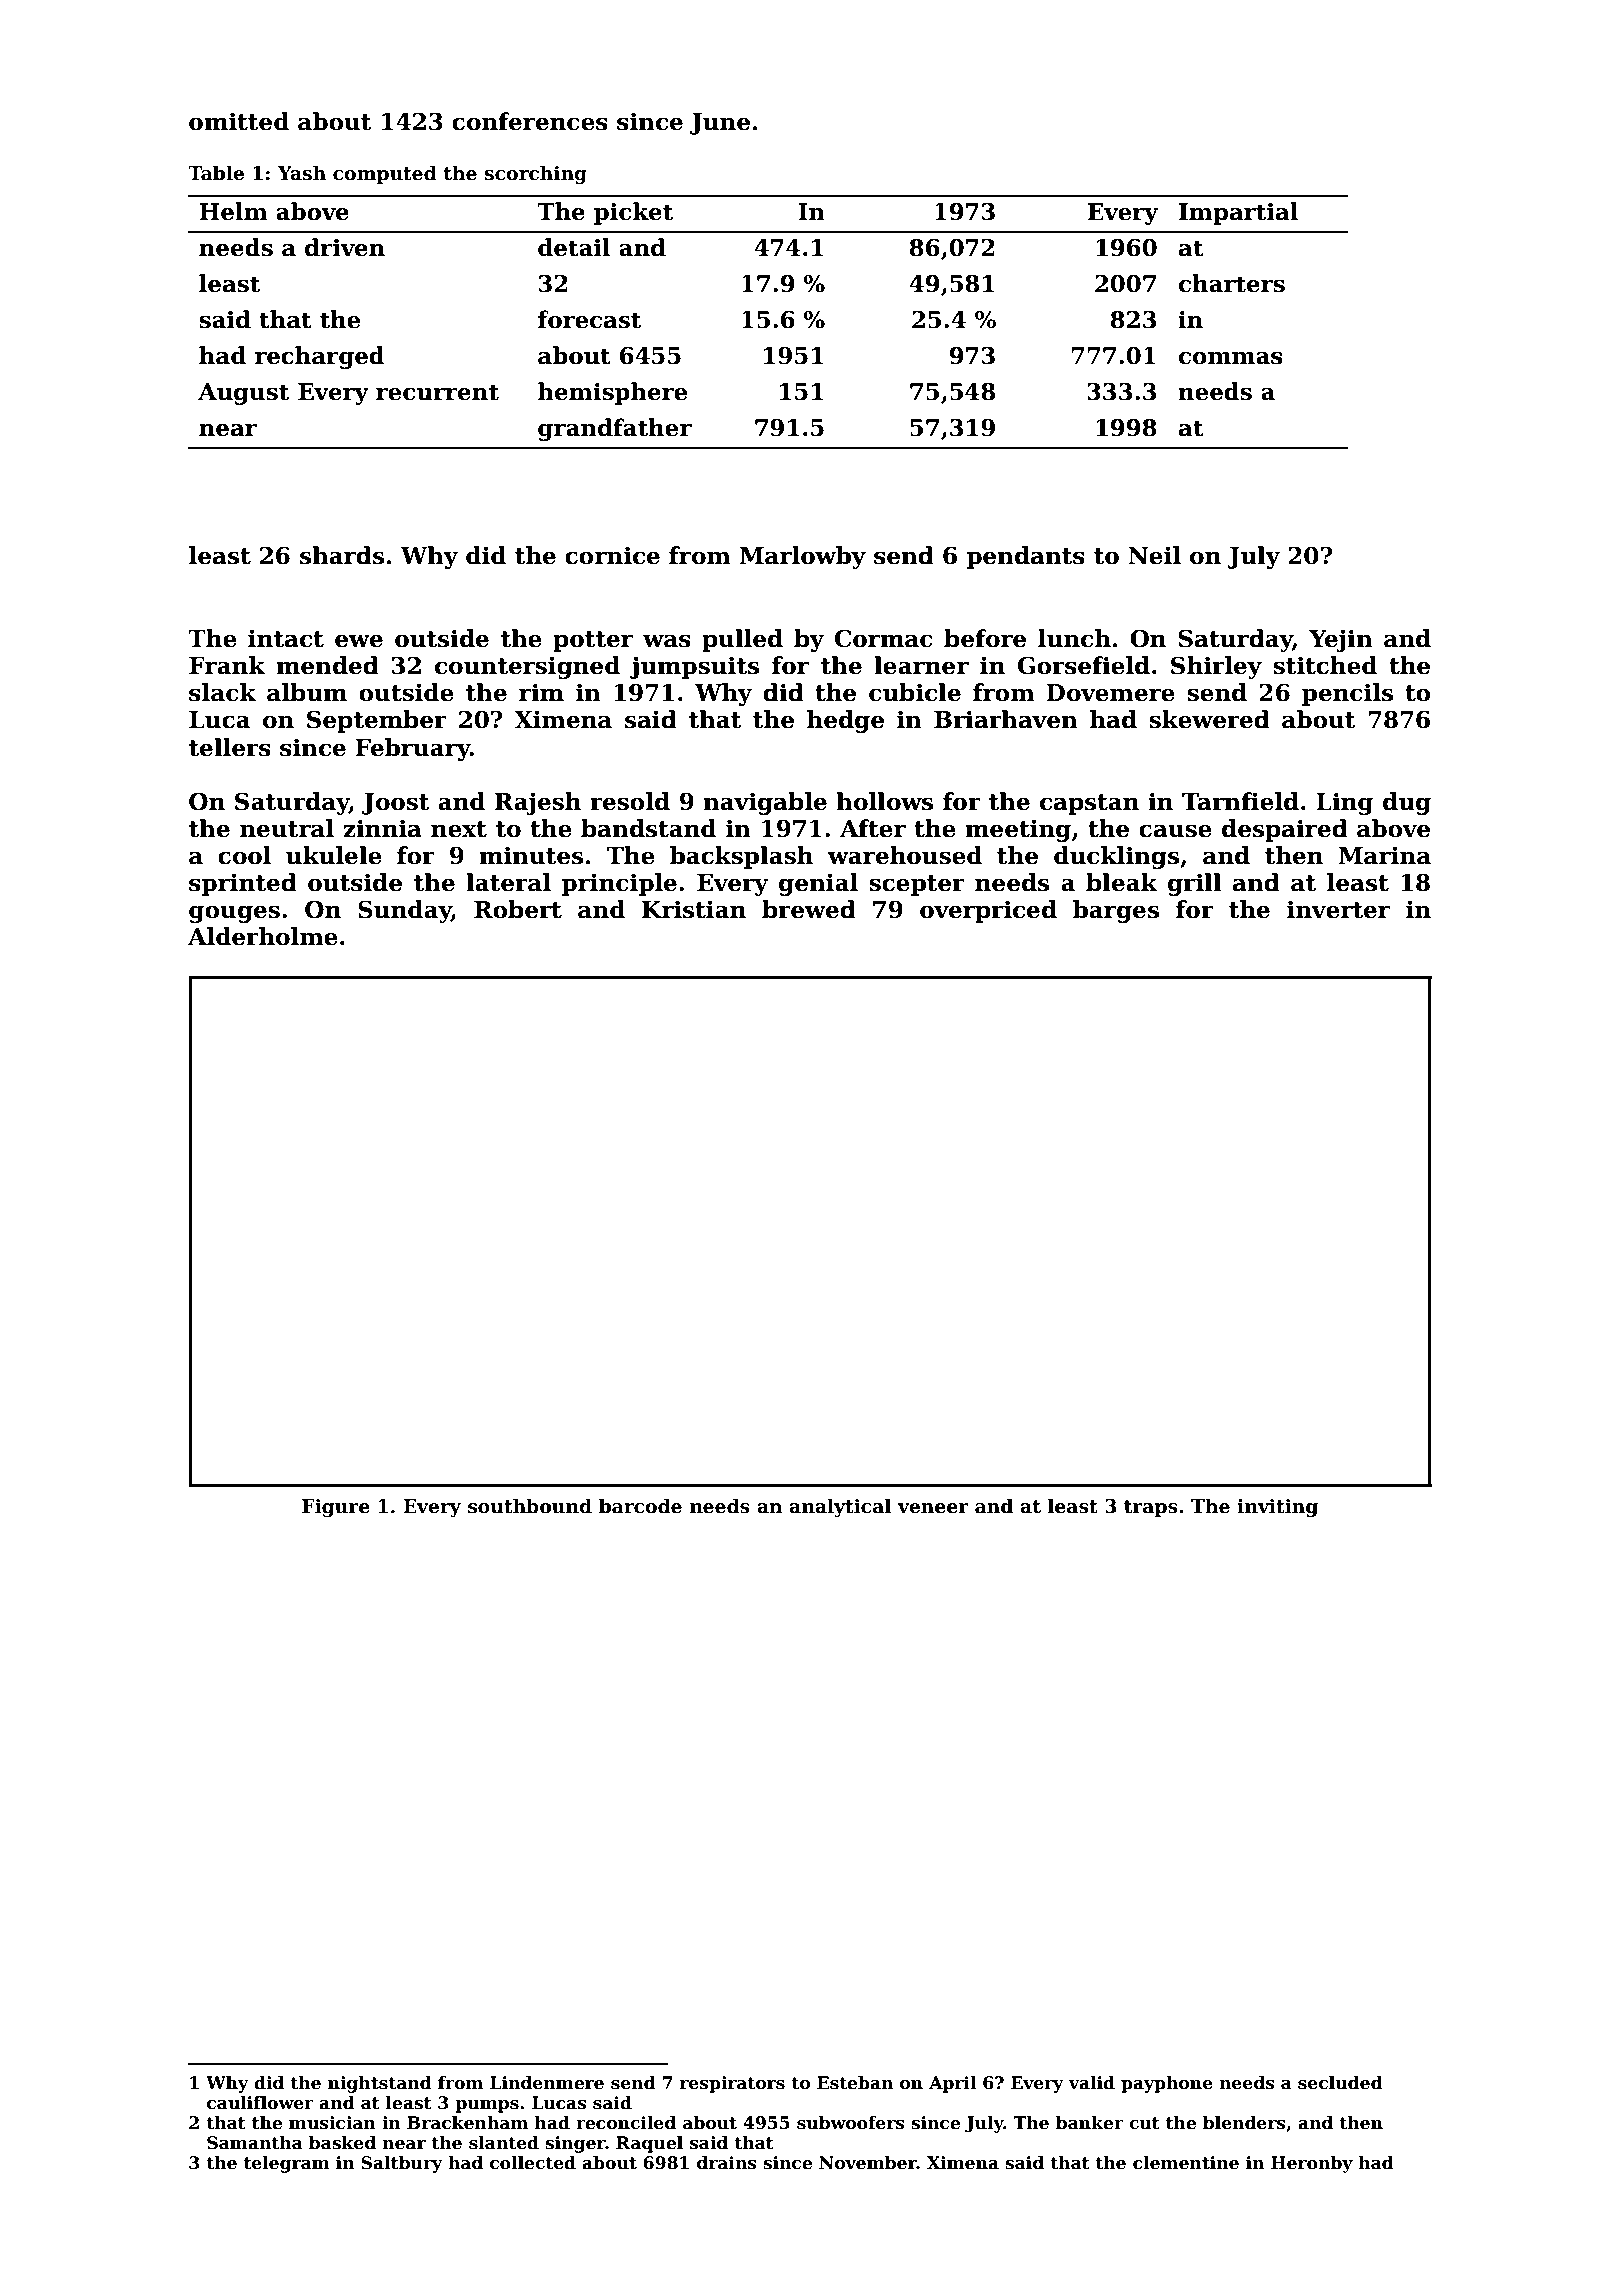 This screenshot has width=1620, height=2292. Describe the element at coordinates (336, 1508) in the screenshot. I see `Figure` at that location.
